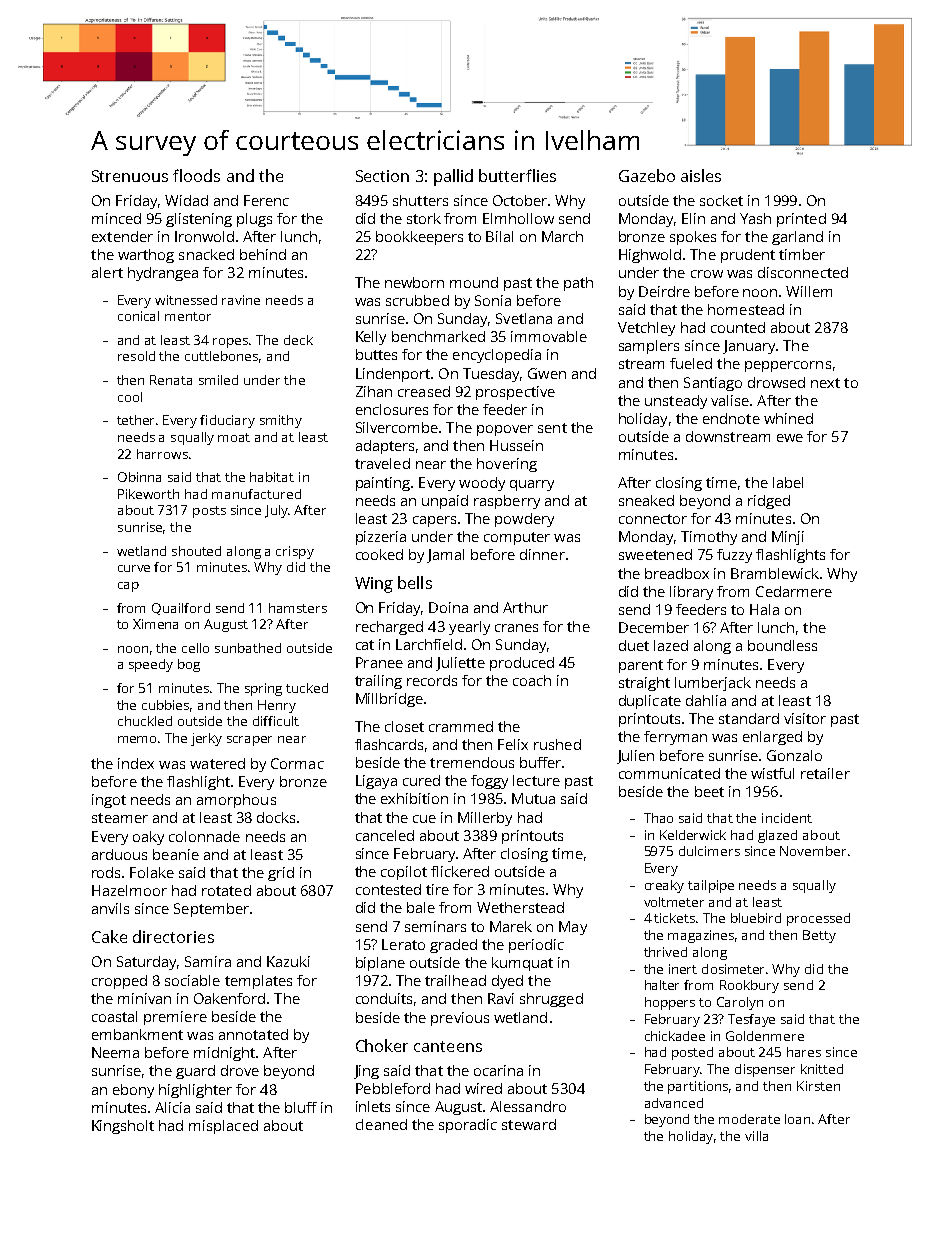 The image size is (952, 1233). What do you see at coordinates (120, 818) in the screenshot?
I see `steamer` at bounding box center [120, 818].
